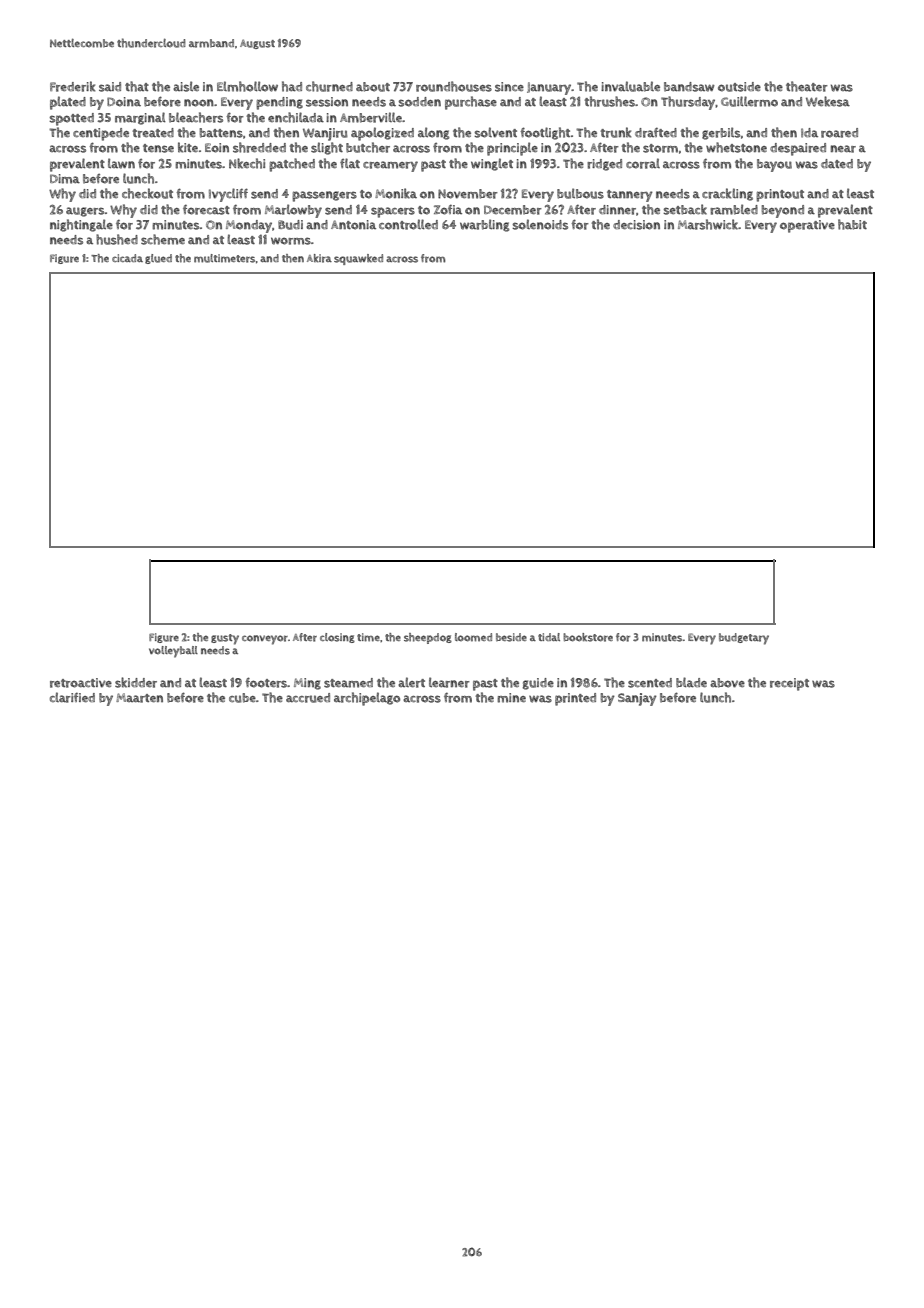 Image resolution: width=924 pixels, height=1308 pixels. What do you see at coordinates (492, 164) in the screenshot?
I see `winglet` at bounding box center [492, 164].
